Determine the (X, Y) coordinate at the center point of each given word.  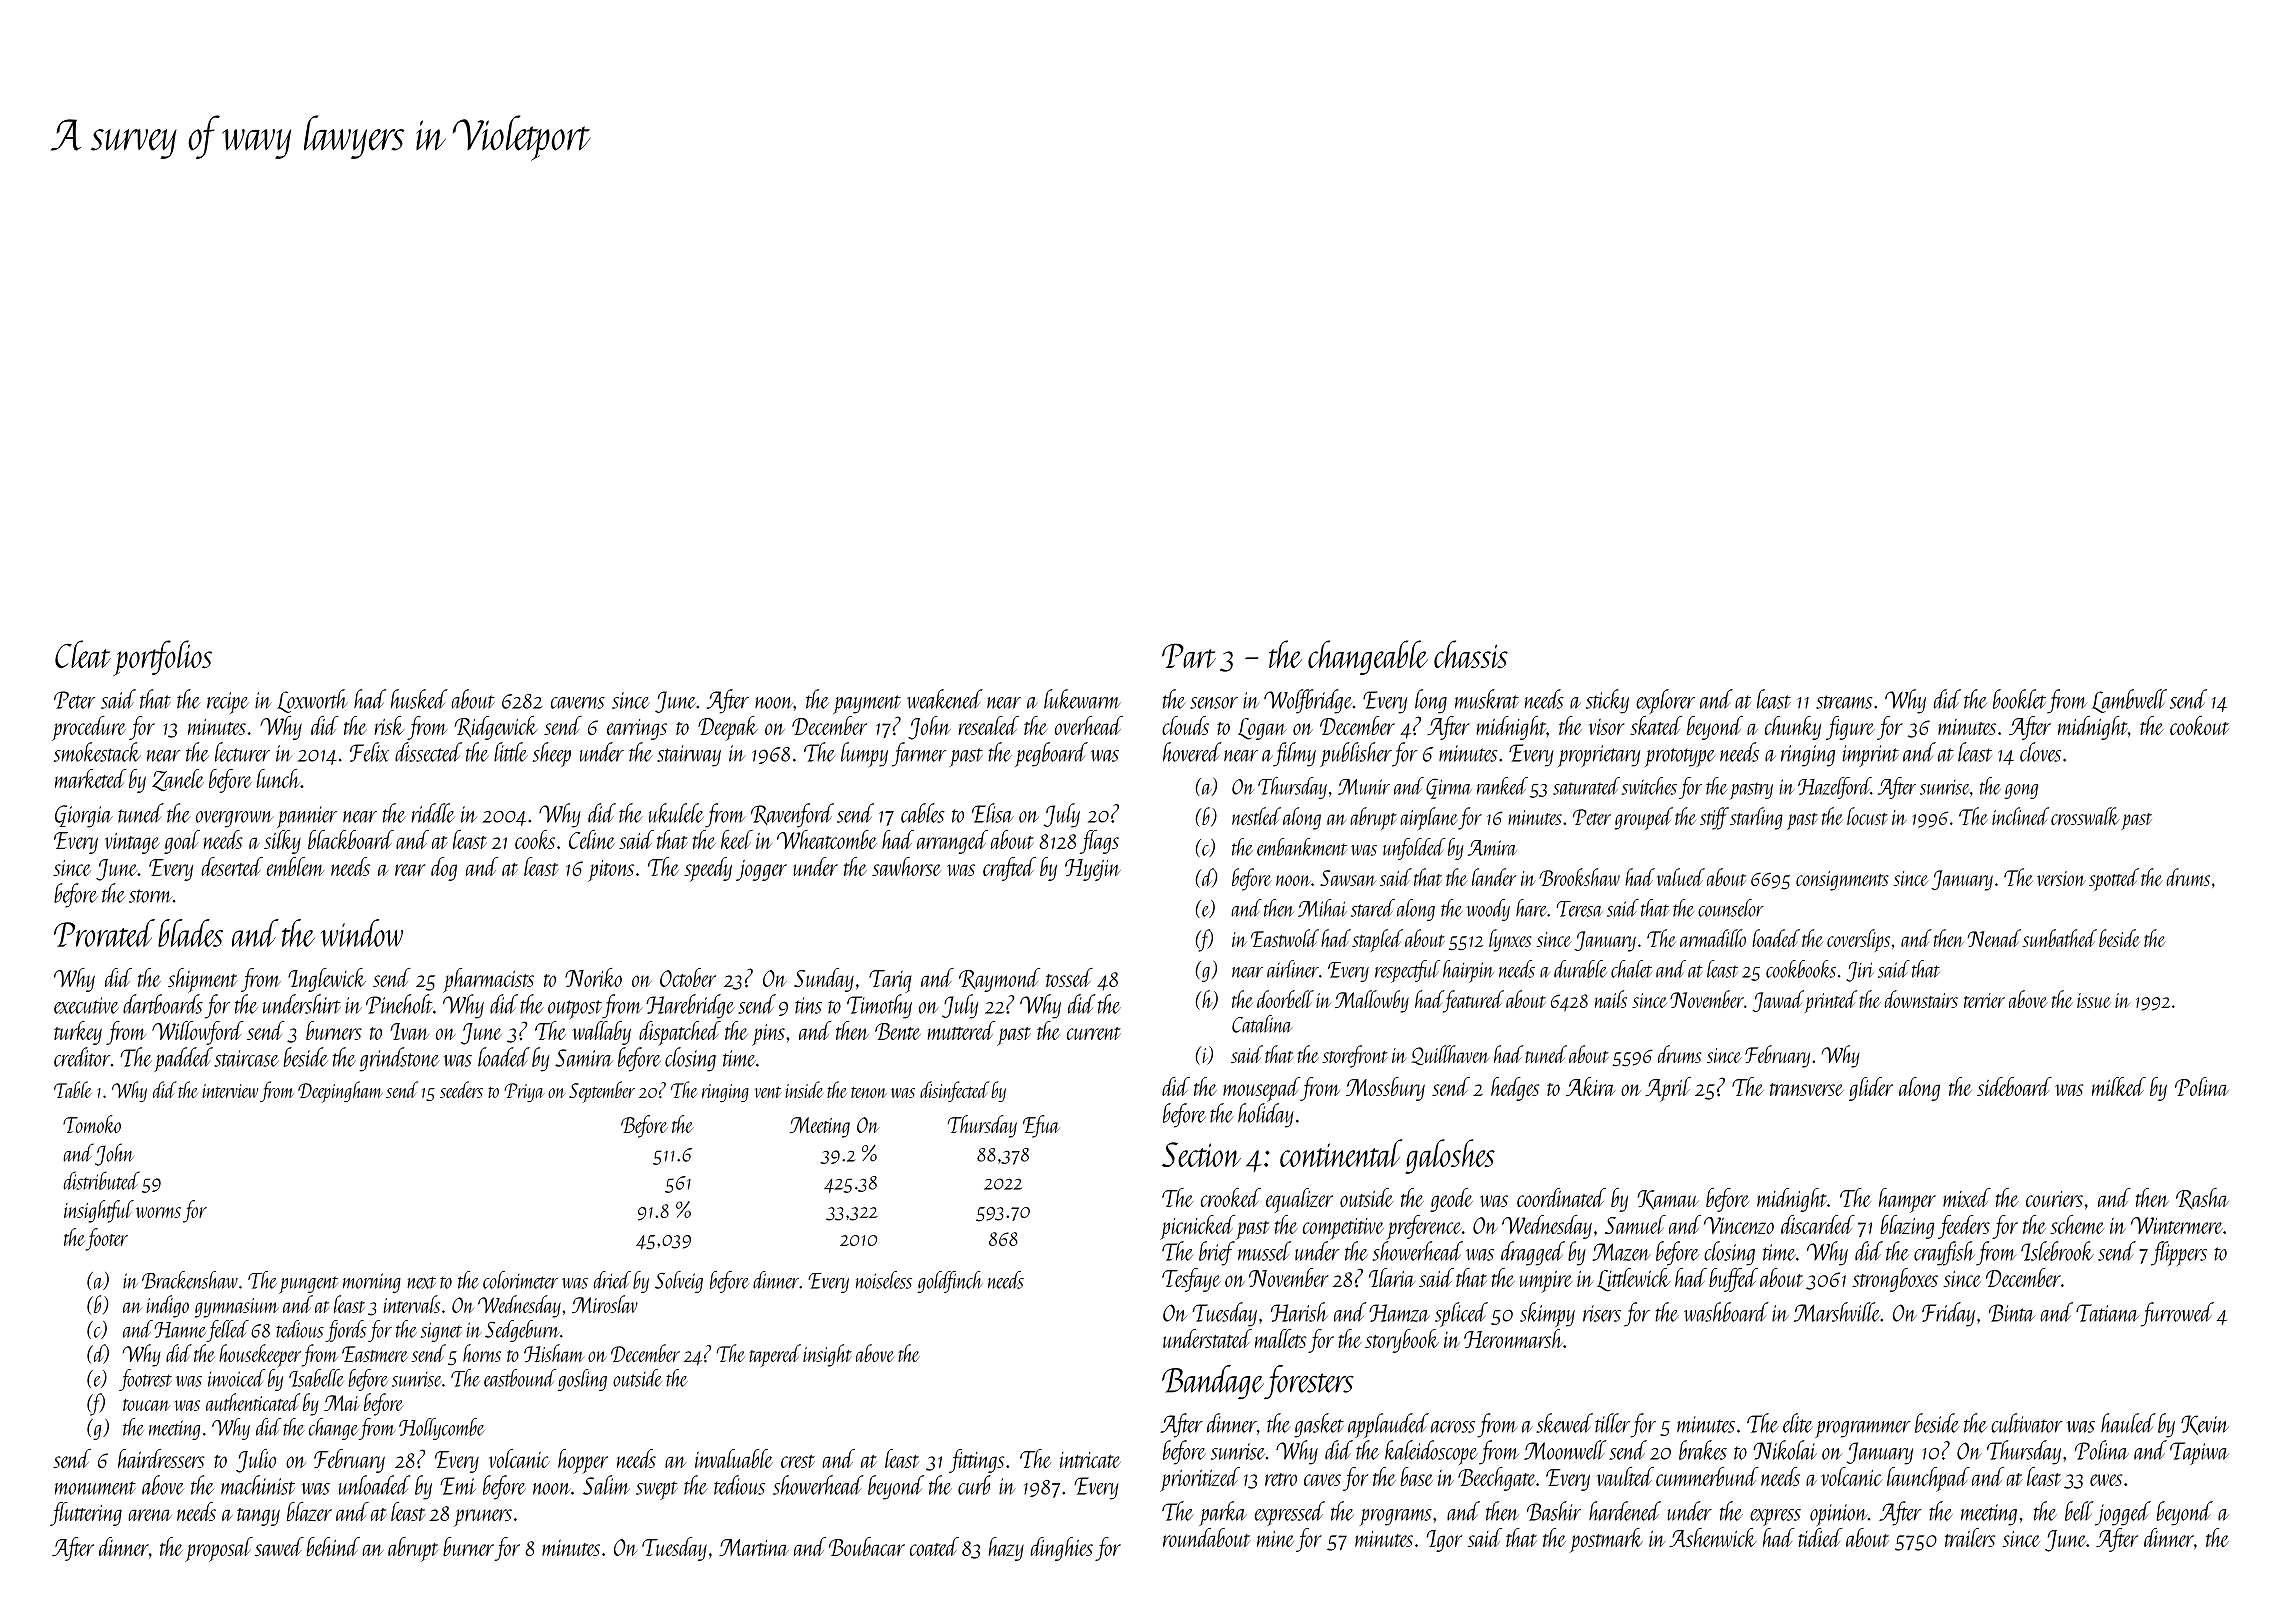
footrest (145, 1380)
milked (2119, 1086)
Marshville (1837, 1312)
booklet (2019, 699)
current (1094, 1033)
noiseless (884, 1280)
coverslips (1858, 940)
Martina (754, 1547)
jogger (761, 870)
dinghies (1061, 1549)
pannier (307, 817)
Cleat (83, 654)
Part (1189, 655)
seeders (461, 1089)
